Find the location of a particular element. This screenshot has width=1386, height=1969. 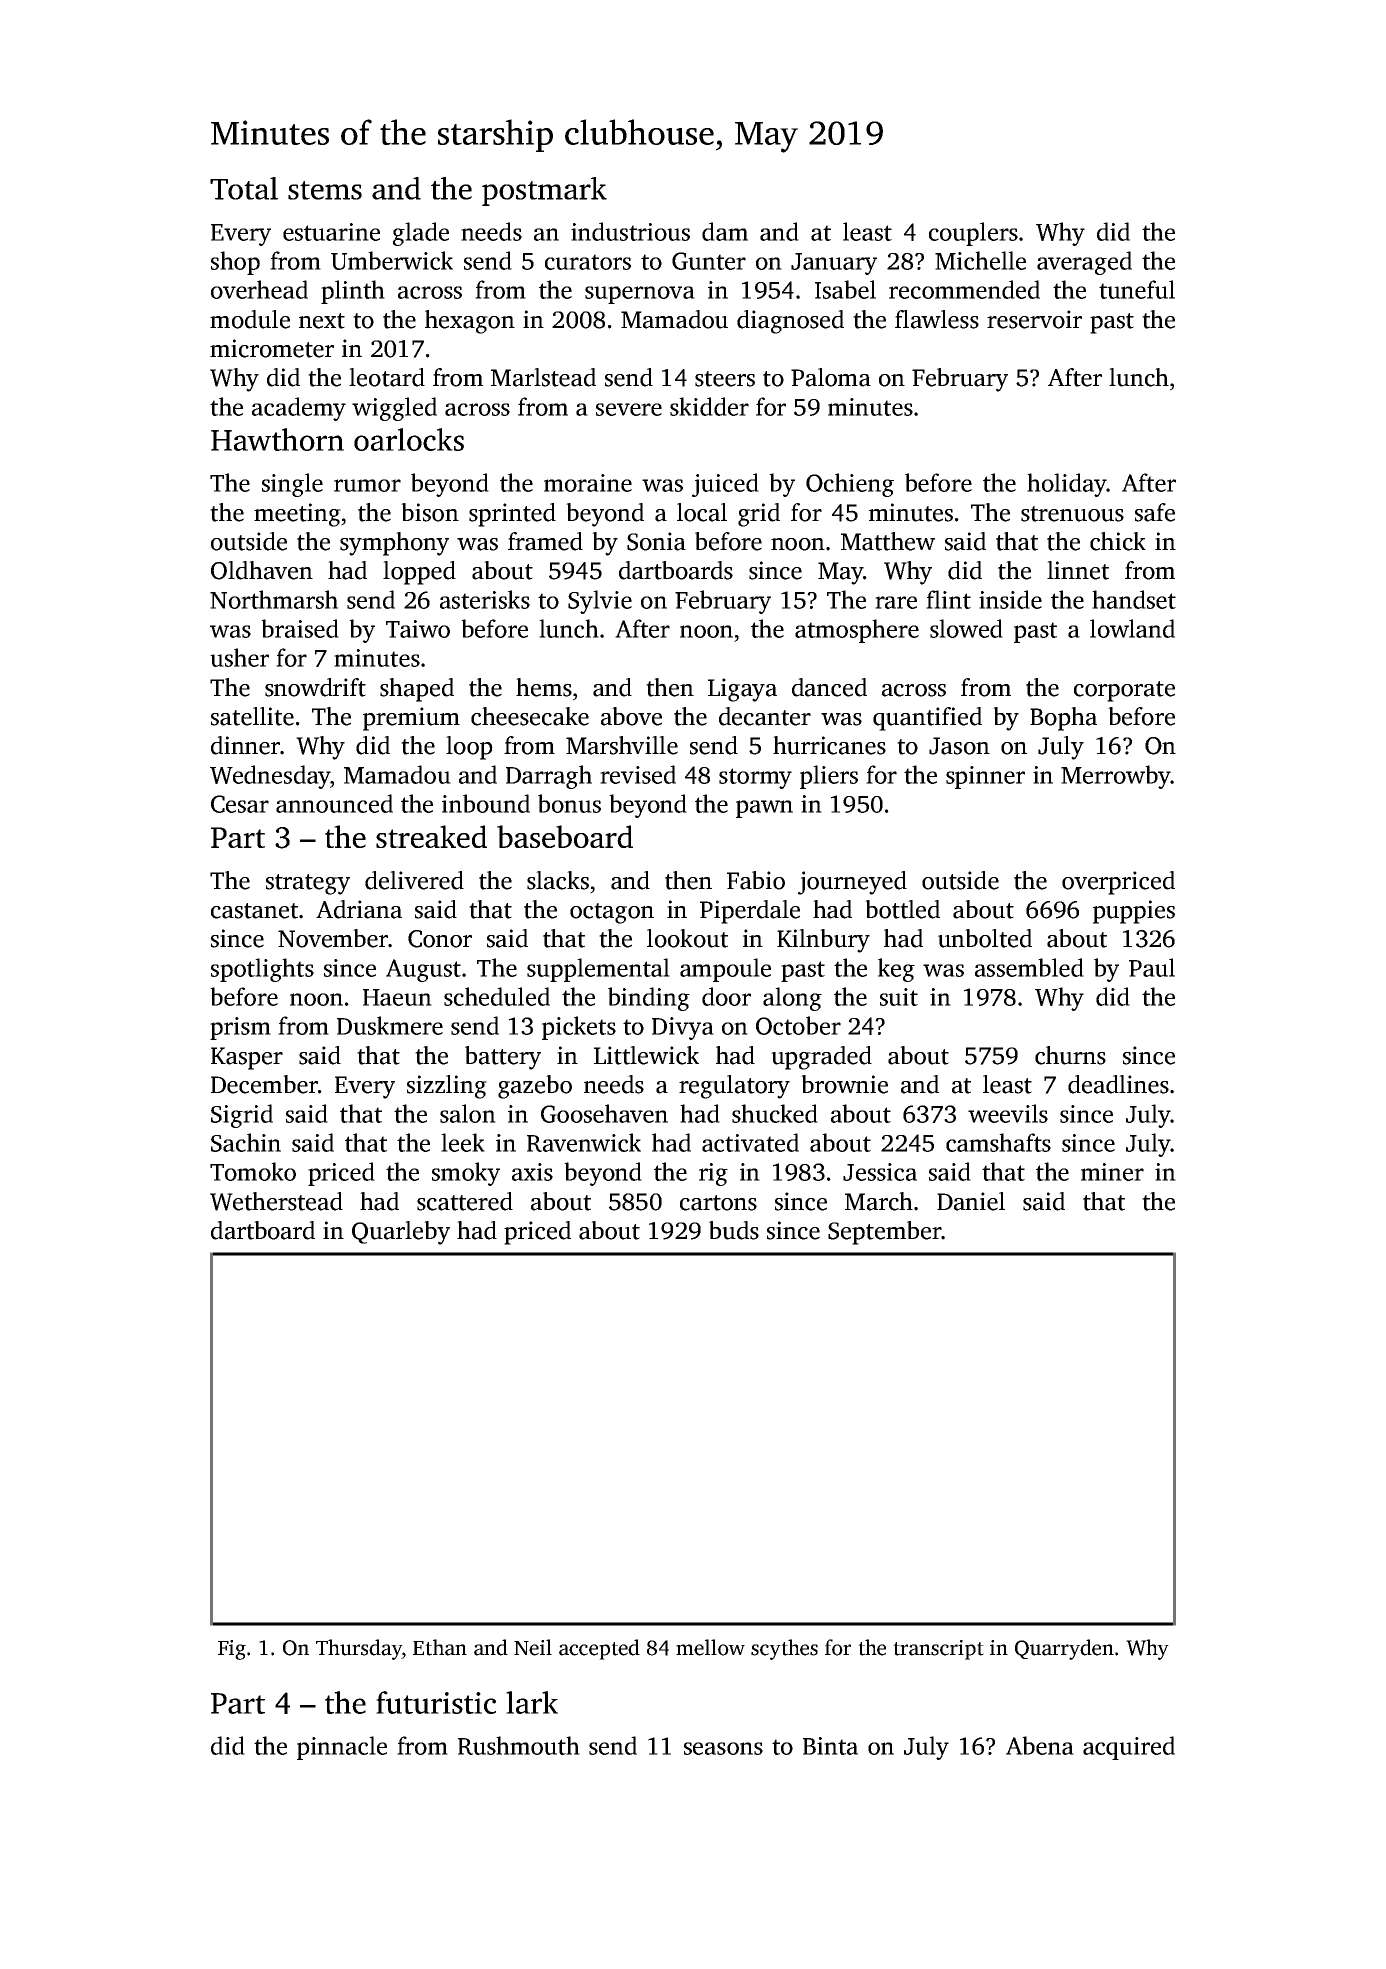

seasons is located at coordinates (723, 1748).
